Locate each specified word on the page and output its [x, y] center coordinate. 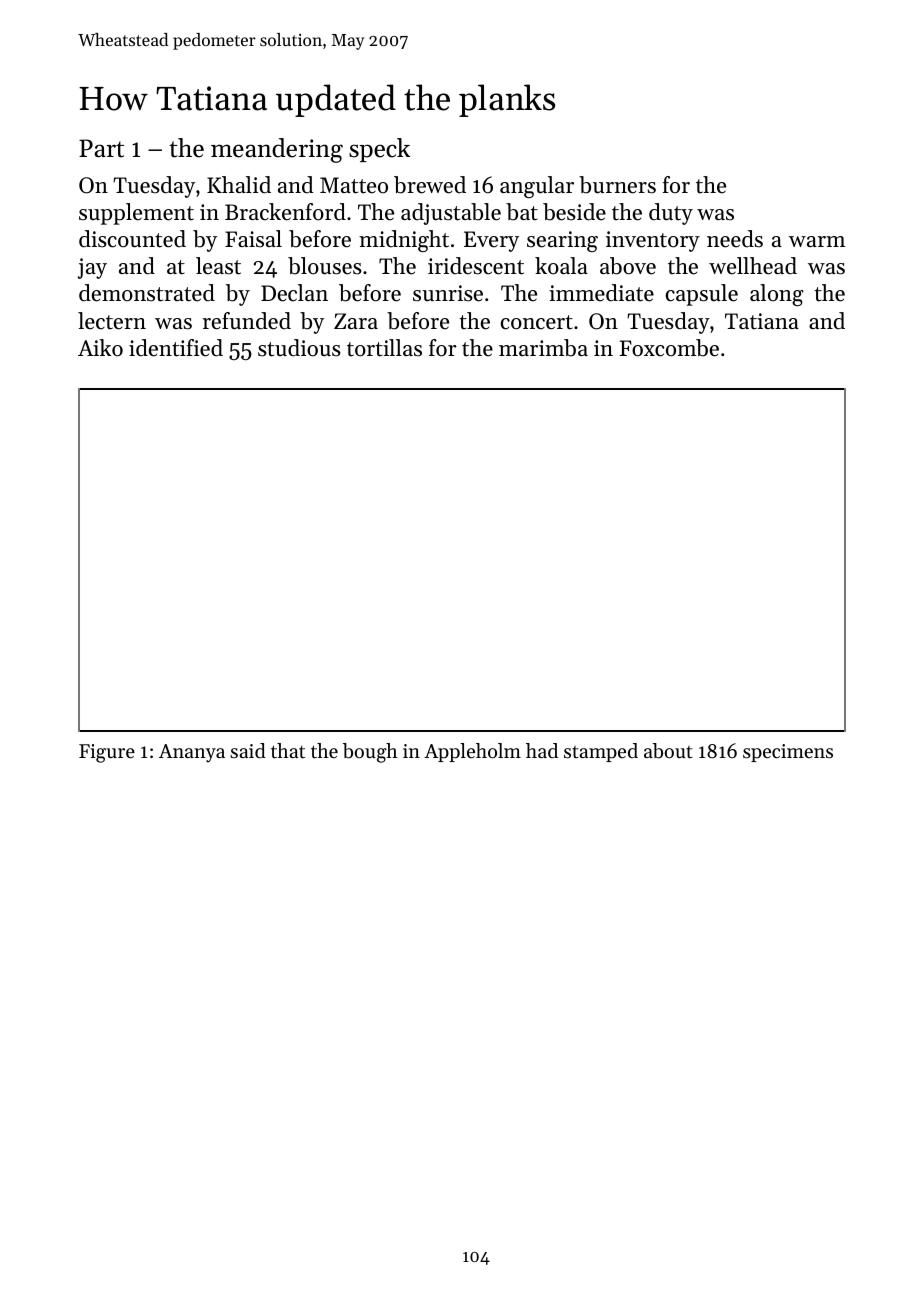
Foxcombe [669, 348]
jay [92, 268]
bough [370, 753]
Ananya [192, 753]
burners [617, 185]
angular [537, 187]
